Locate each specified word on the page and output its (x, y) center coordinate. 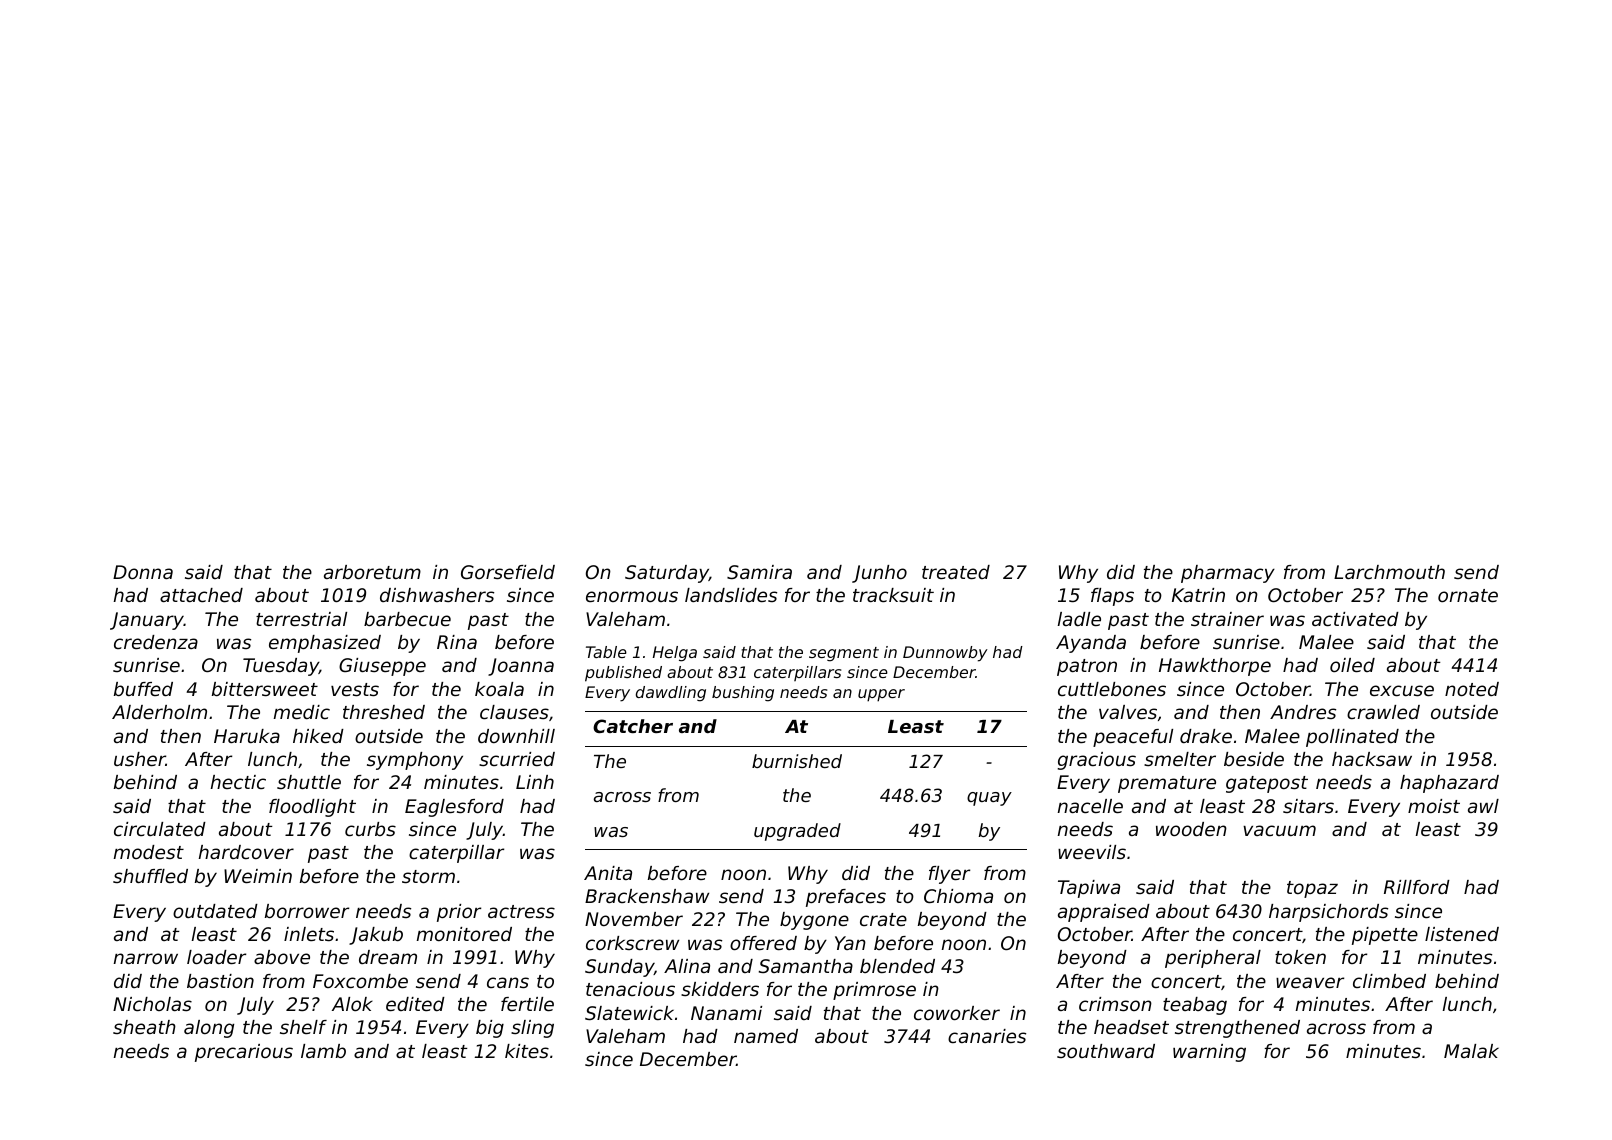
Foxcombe (360, 981)
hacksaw (1372, 759)
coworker (957, 1013)
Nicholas (152, 1004)
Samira (759, 572)
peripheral (1213, 959)
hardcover (246, 852)
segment (844, 654)
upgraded (797, 832)
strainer (1227, 619)
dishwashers (437, 595)
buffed (143, 689)
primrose (874, 991)
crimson (1115, 1004)
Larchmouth (1389, 572)
